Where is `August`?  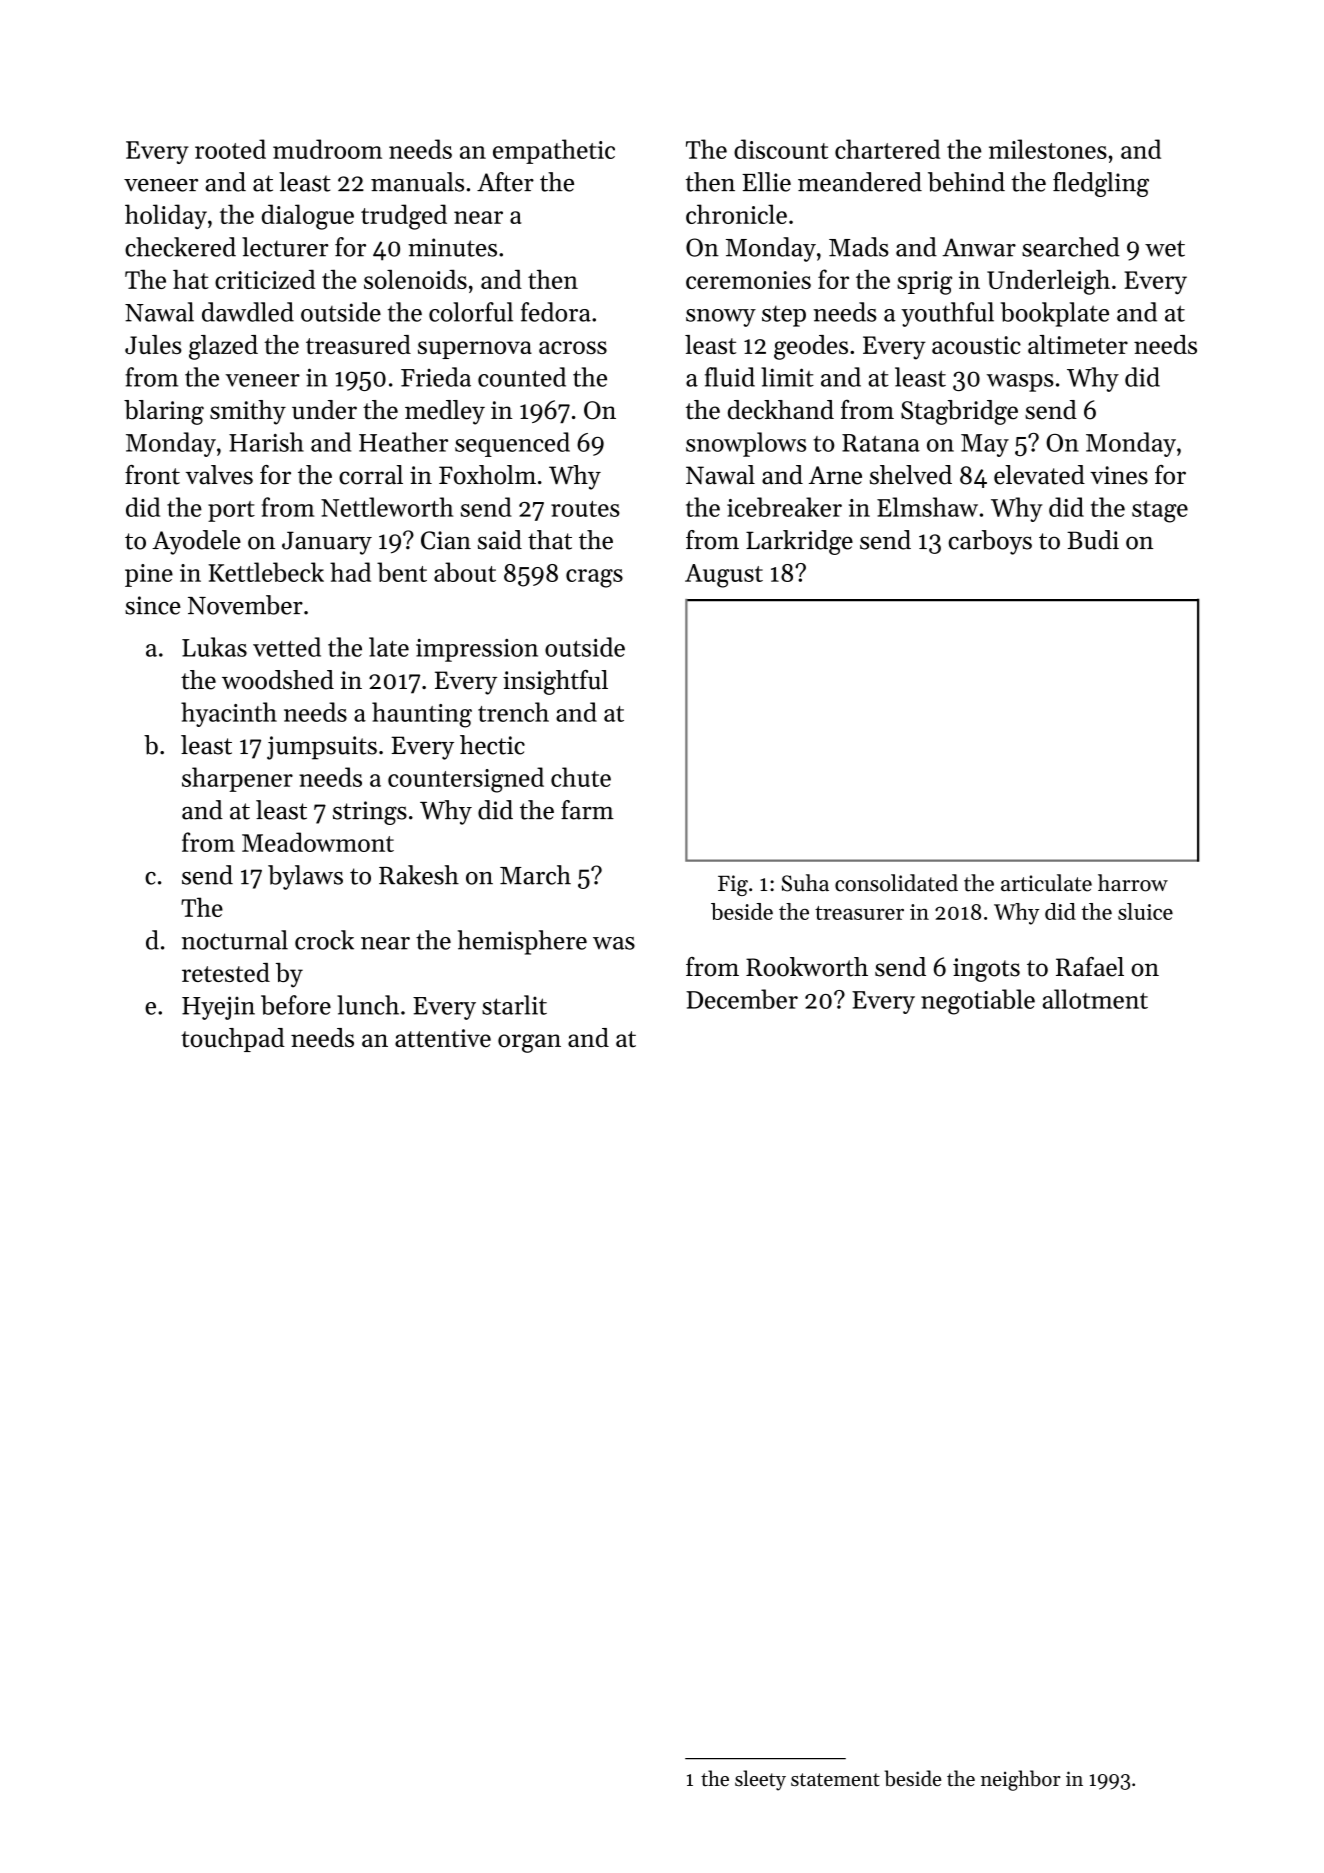 August is located at coordinates (724, 576).
